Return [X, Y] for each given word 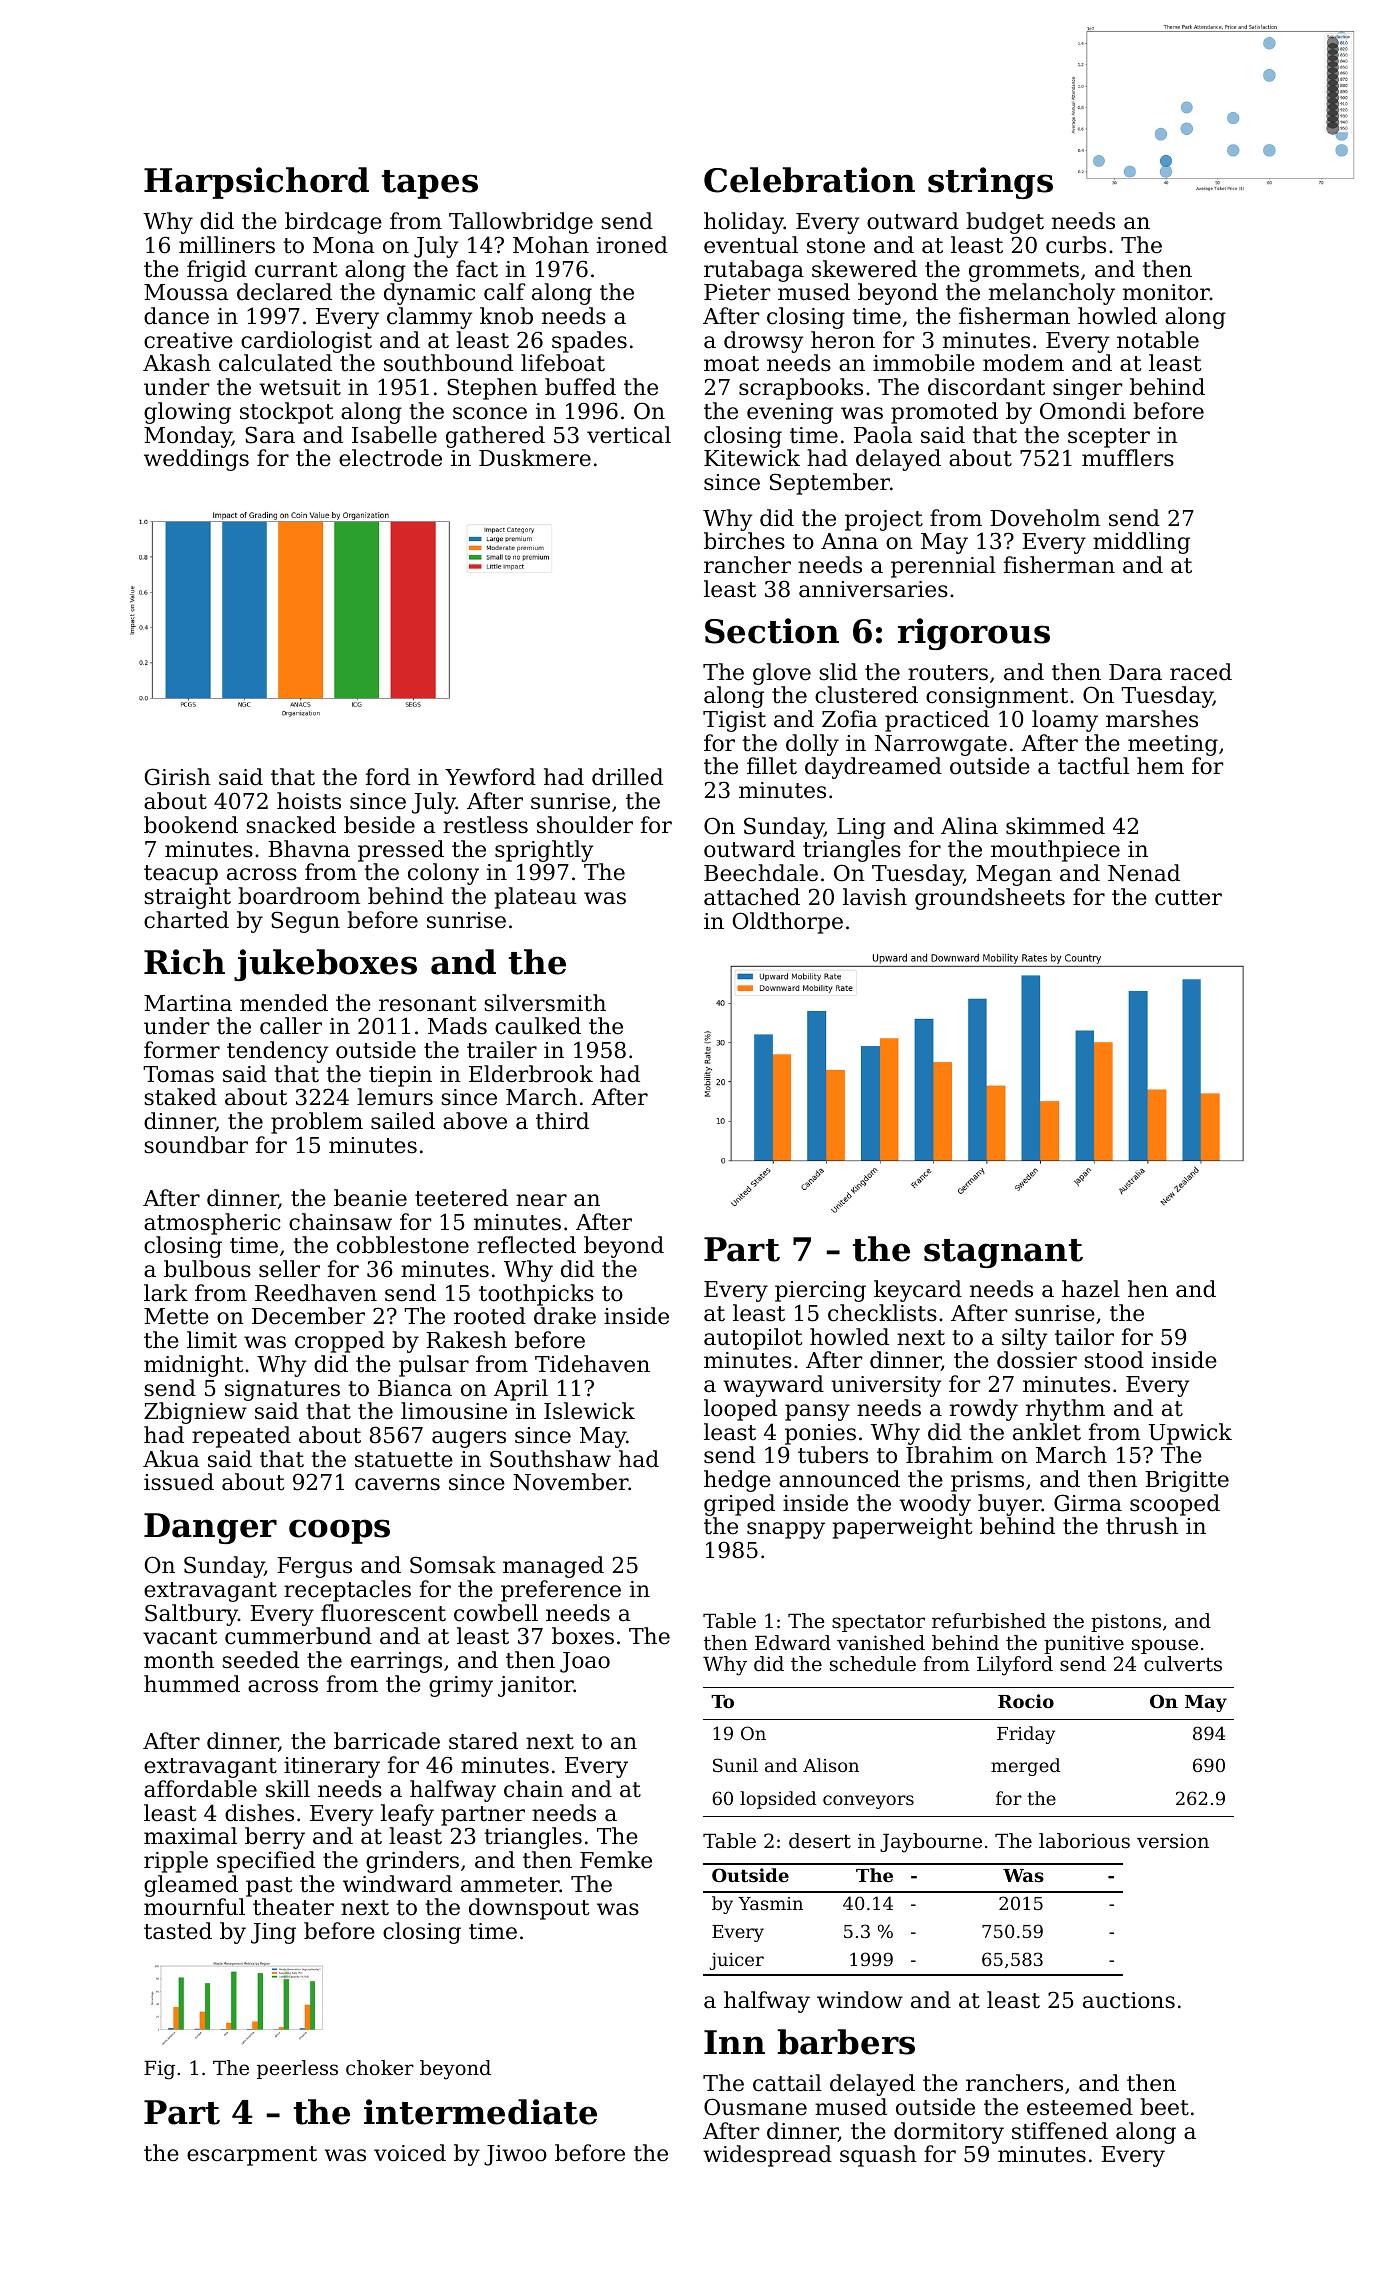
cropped [340, 1342]
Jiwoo [515, 2155]
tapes [430, 184]
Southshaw [550, 1459]
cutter [1188, 898]
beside [379, 825]
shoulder [585, 825]
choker [380, 2068]
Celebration [809, 180]
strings [990, 183]
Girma [1088, 1503]
